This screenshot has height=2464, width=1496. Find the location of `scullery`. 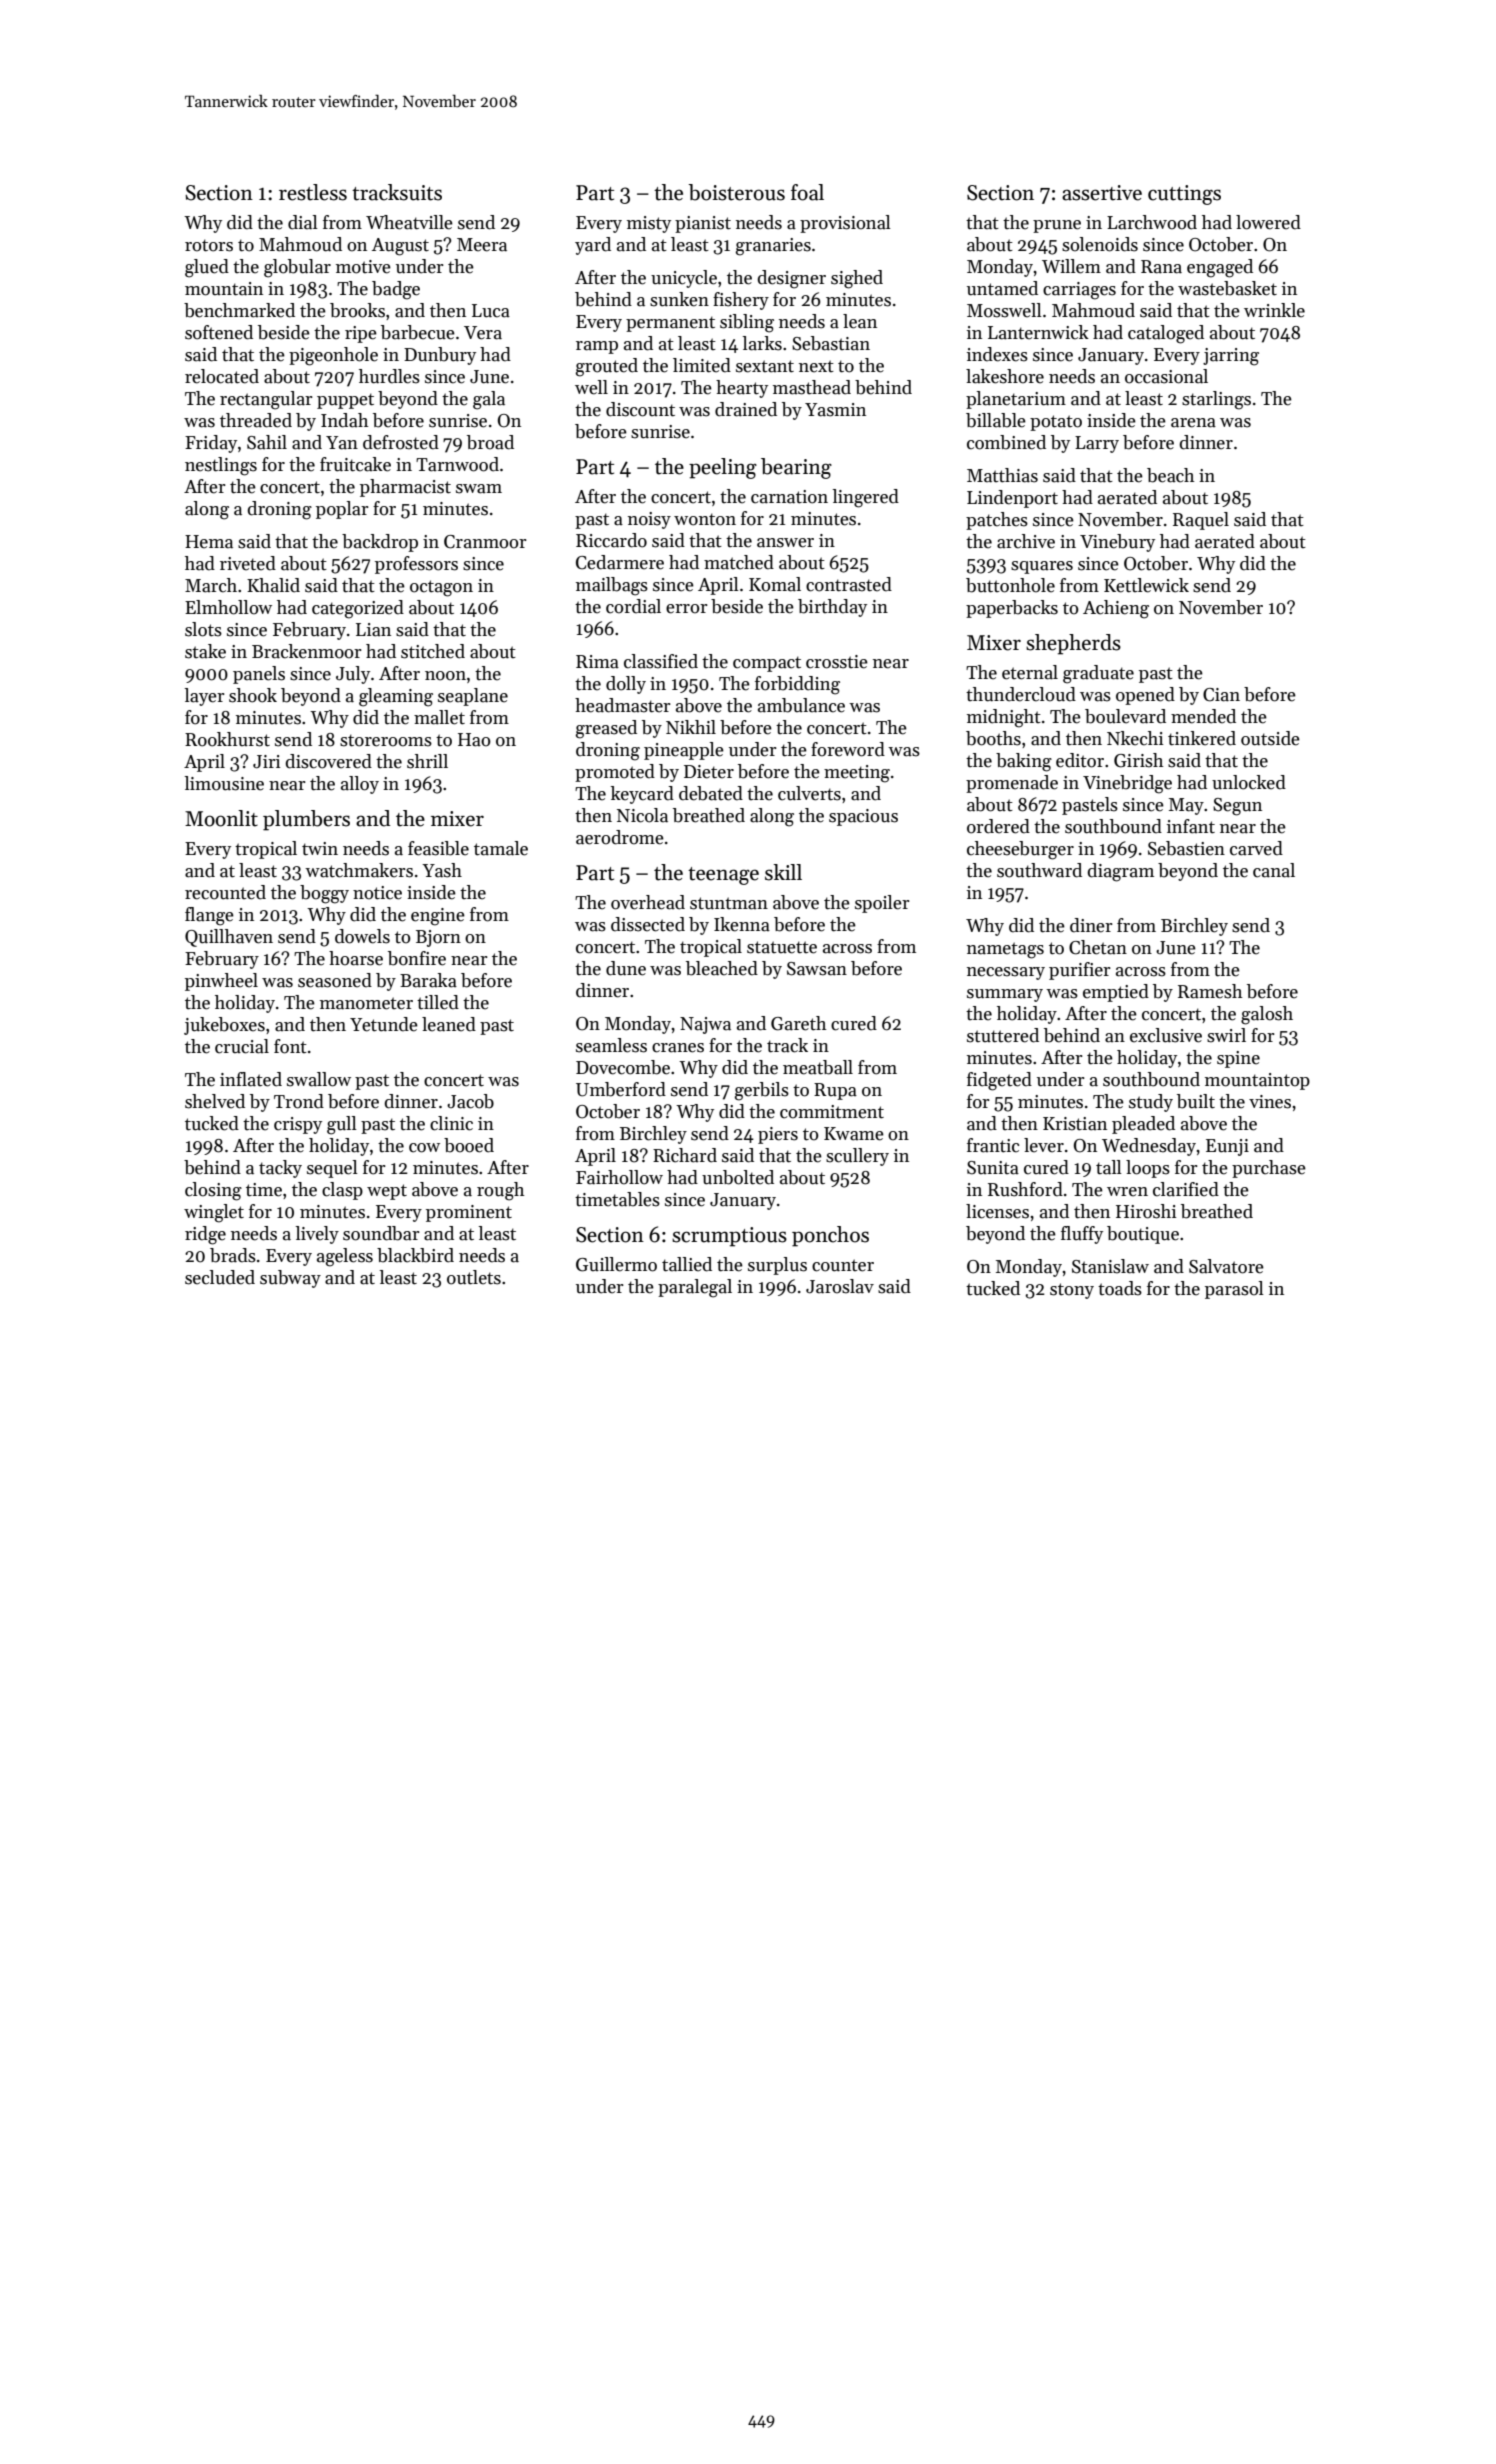

scullery is located at coordinates (857, 1157).
